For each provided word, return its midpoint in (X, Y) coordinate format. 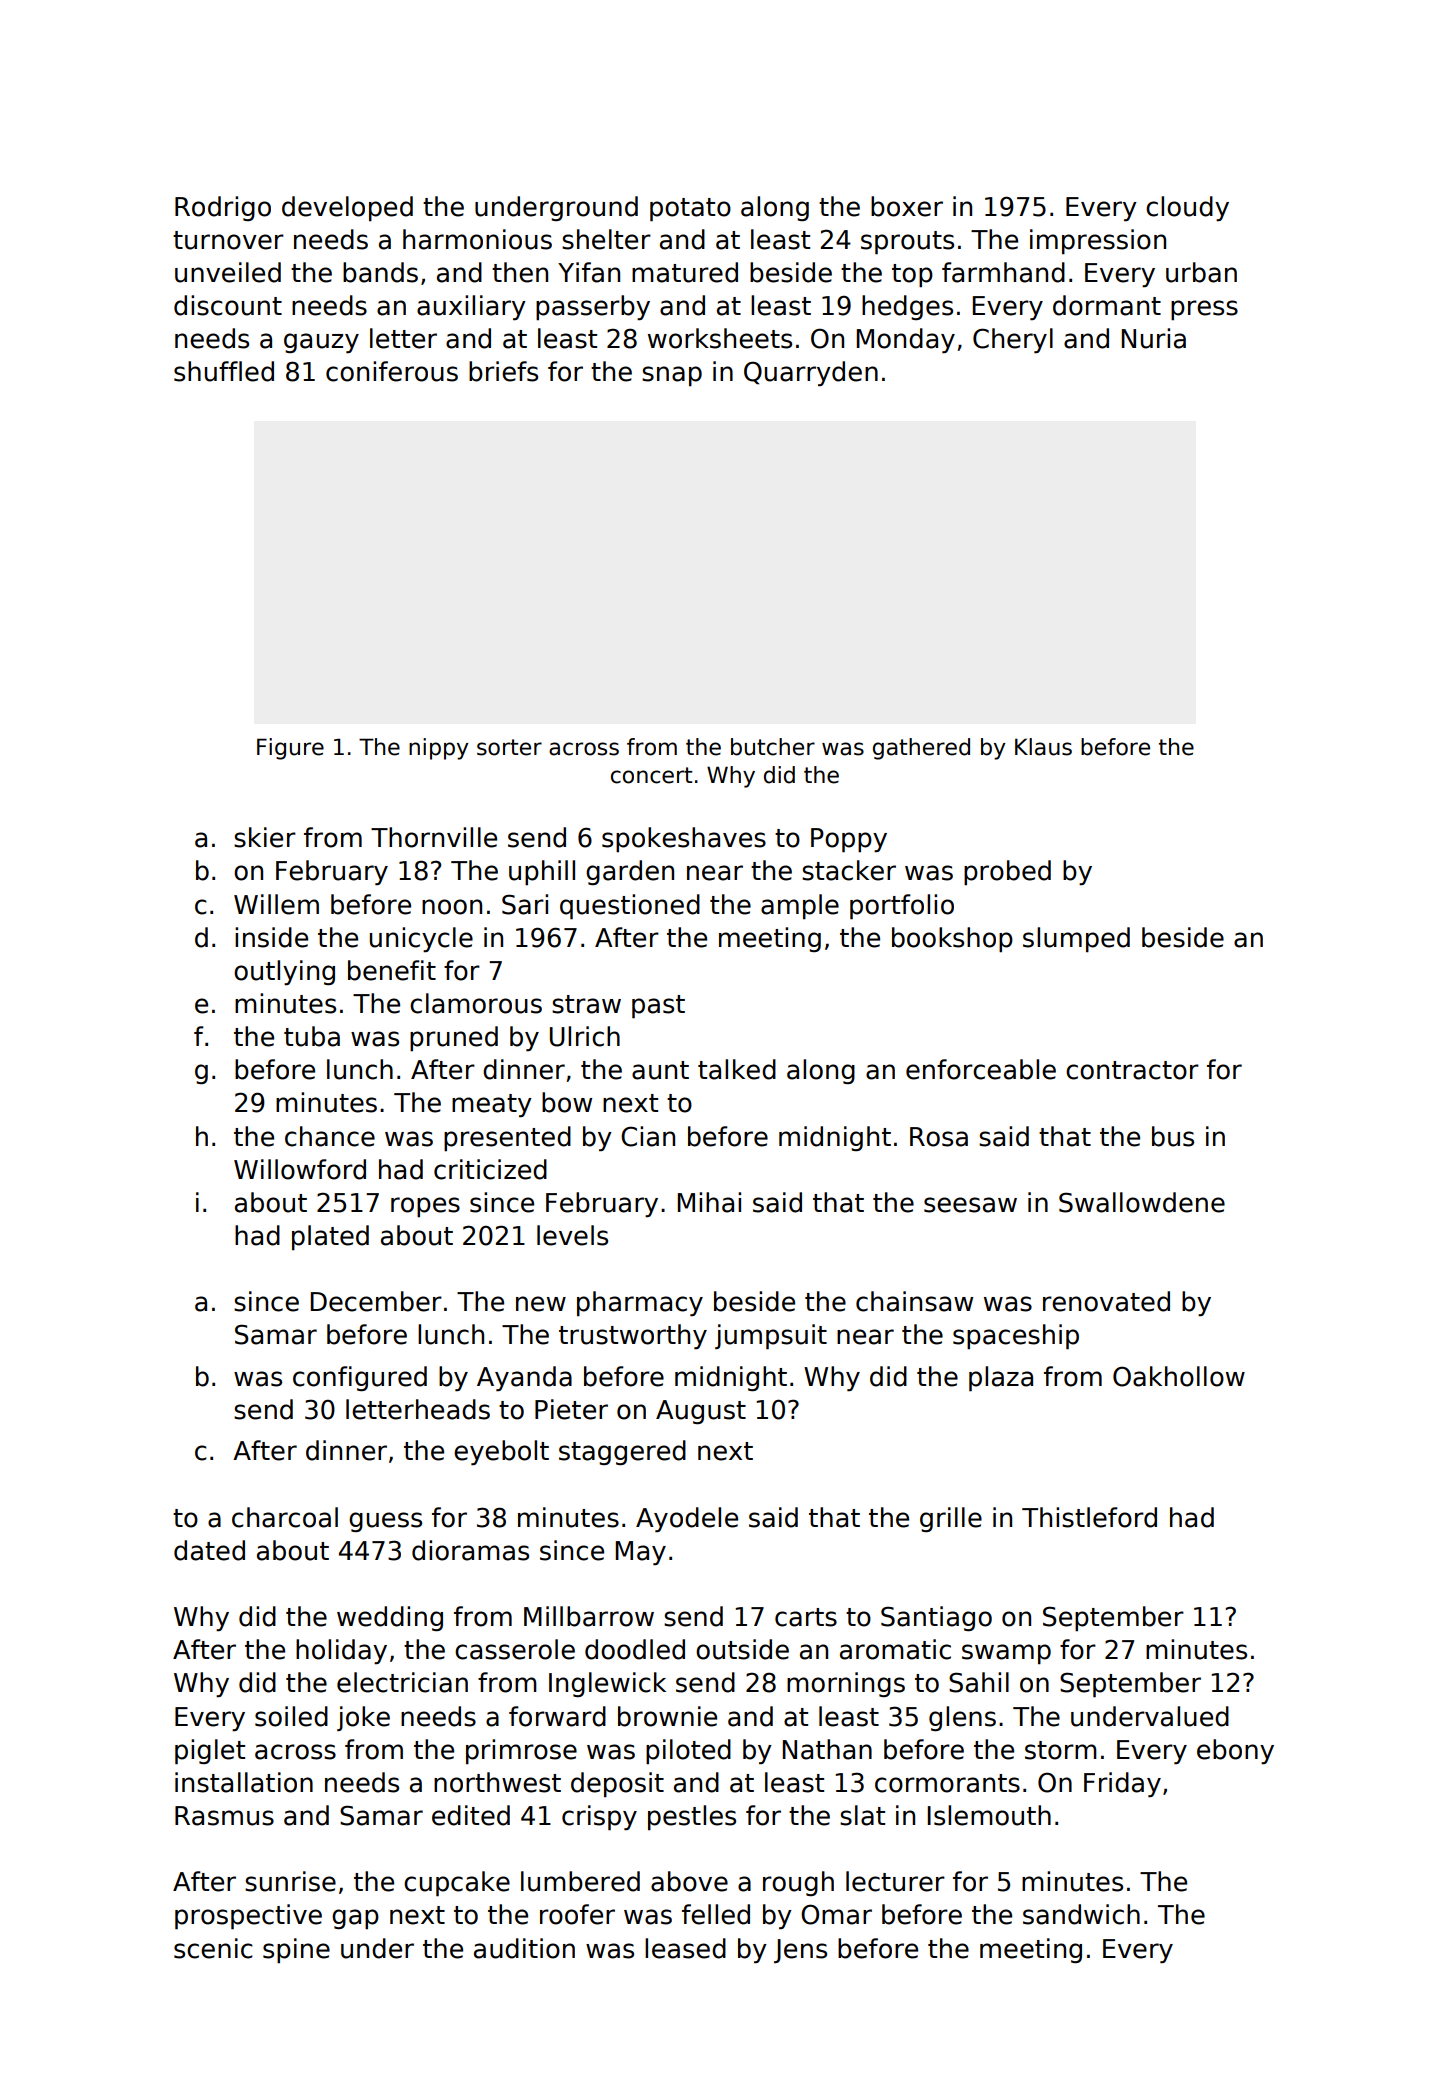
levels (572, 1235)
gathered (921, 749)
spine (296, 1950)
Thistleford (1089, 1517)
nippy (439, 749)
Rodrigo (223, 208)
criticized (490, 1169)
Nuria (1154, 338)
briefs (503, 371)
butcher (773, 747)
